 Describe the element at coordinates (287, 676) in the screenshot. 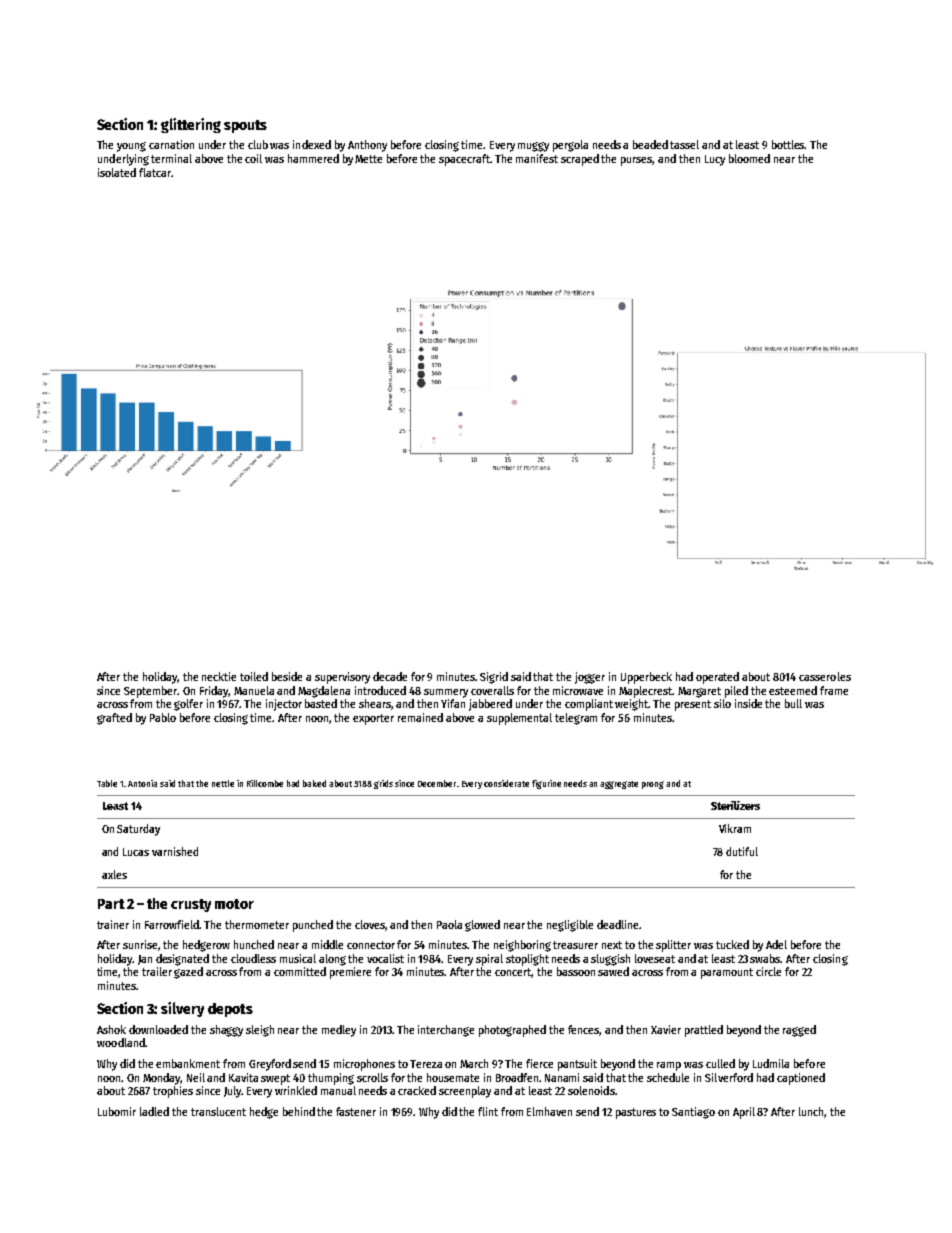

I see `beside` at that location.
